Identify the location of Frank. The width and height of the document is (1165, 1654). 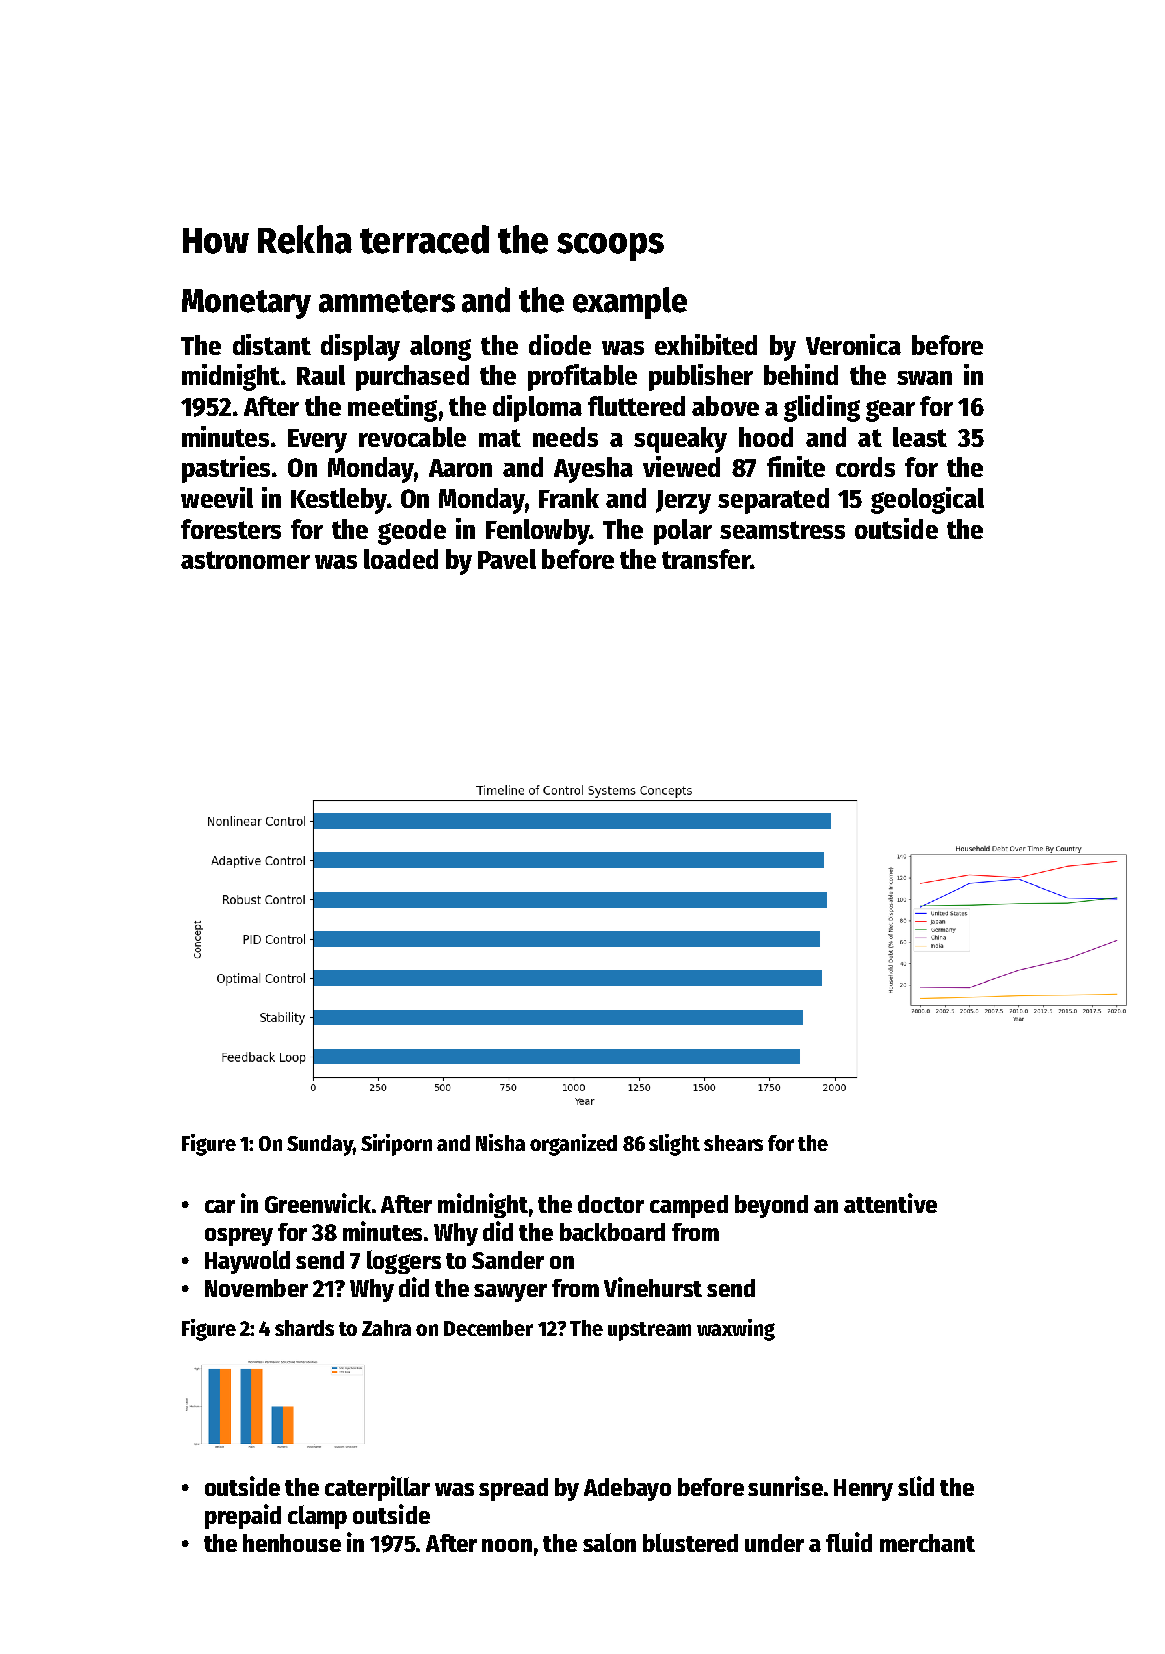
(569, 498).
